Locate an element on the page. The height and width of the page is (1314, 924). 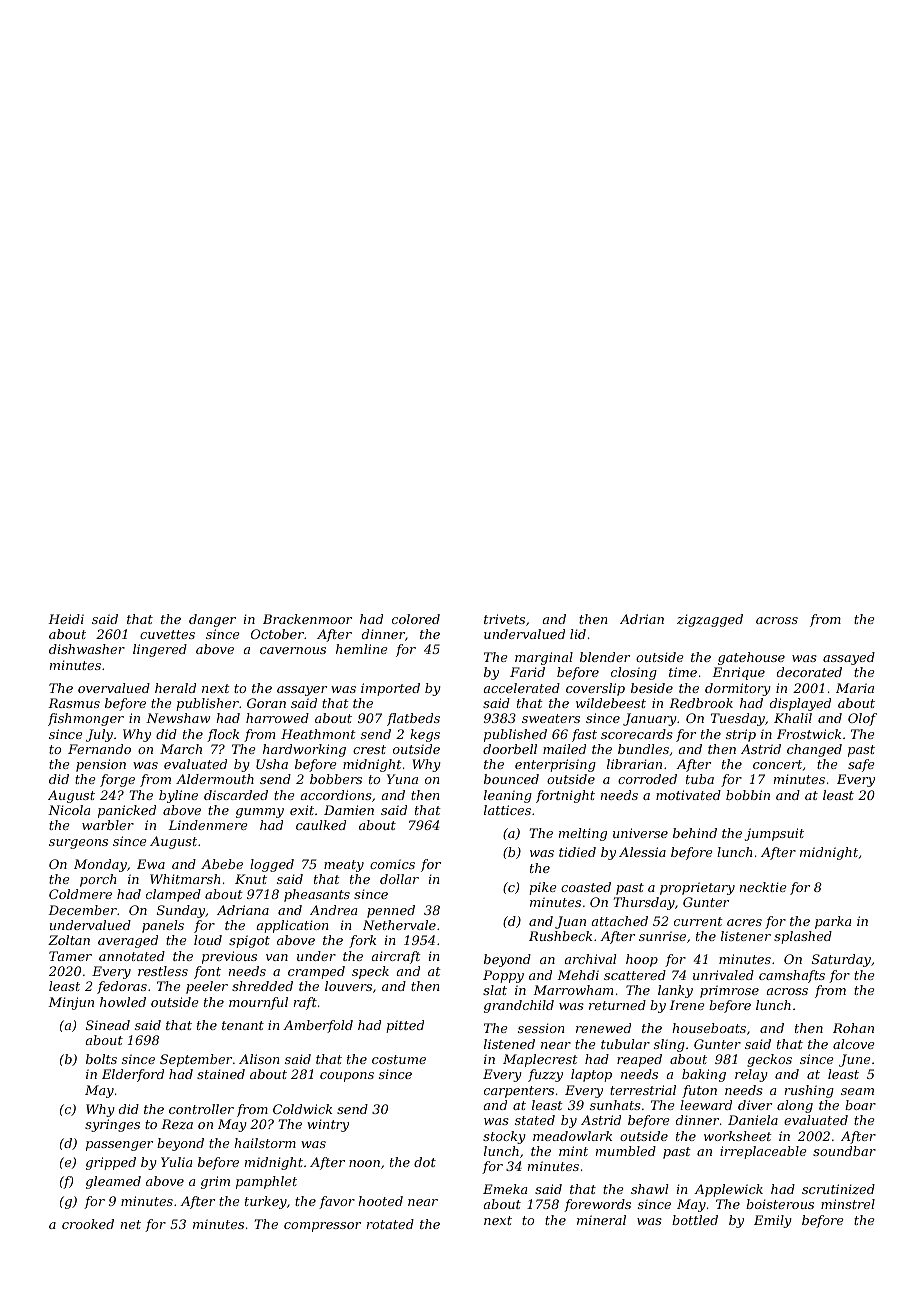
safe is located at coordinates (861, 765).
